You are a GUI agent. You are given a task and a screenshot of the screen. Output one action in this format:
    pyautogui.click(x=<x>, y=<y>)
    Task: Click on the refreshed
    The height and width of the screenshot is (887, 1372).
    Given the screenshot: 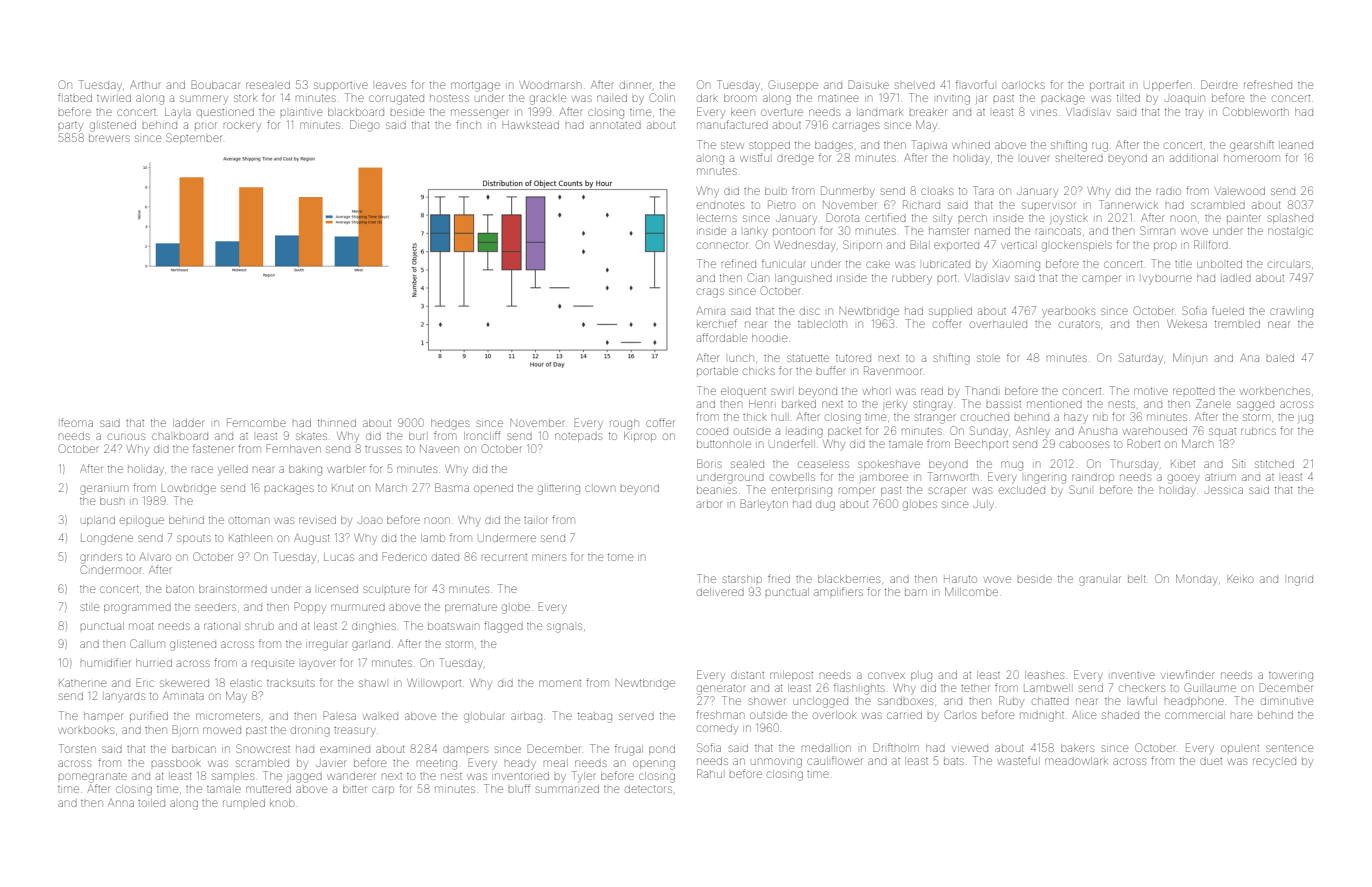 What is the action you would take?
    pyautogui.click(x=1268, y=84)
